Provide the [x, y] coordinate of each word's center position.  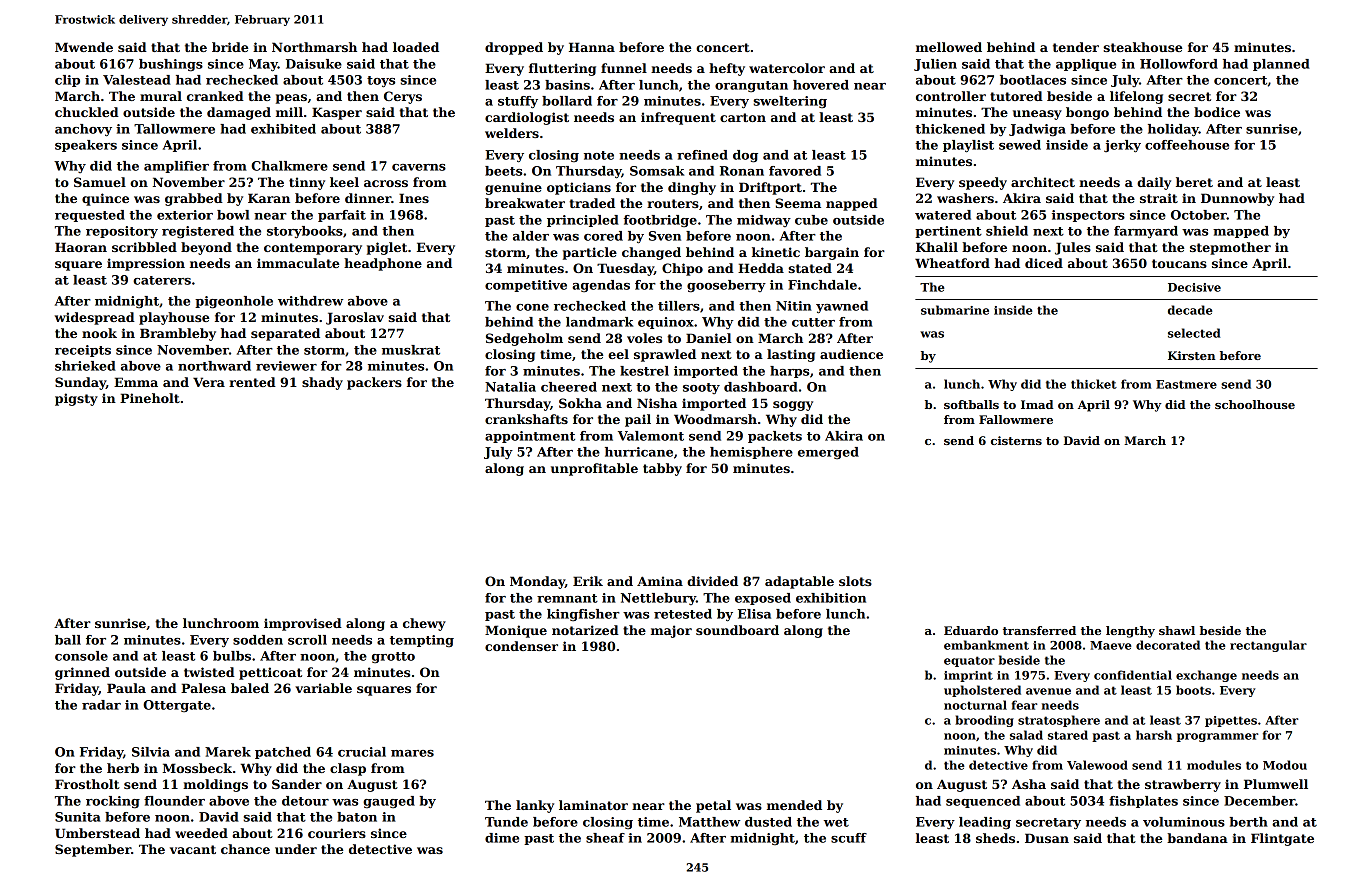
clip [67, 81]
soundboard [737, 630]
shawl [1177, 630]
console [81, 656]
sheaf [605, 838]
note [599, 155]
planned [1281, 65]
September [93, 850]
